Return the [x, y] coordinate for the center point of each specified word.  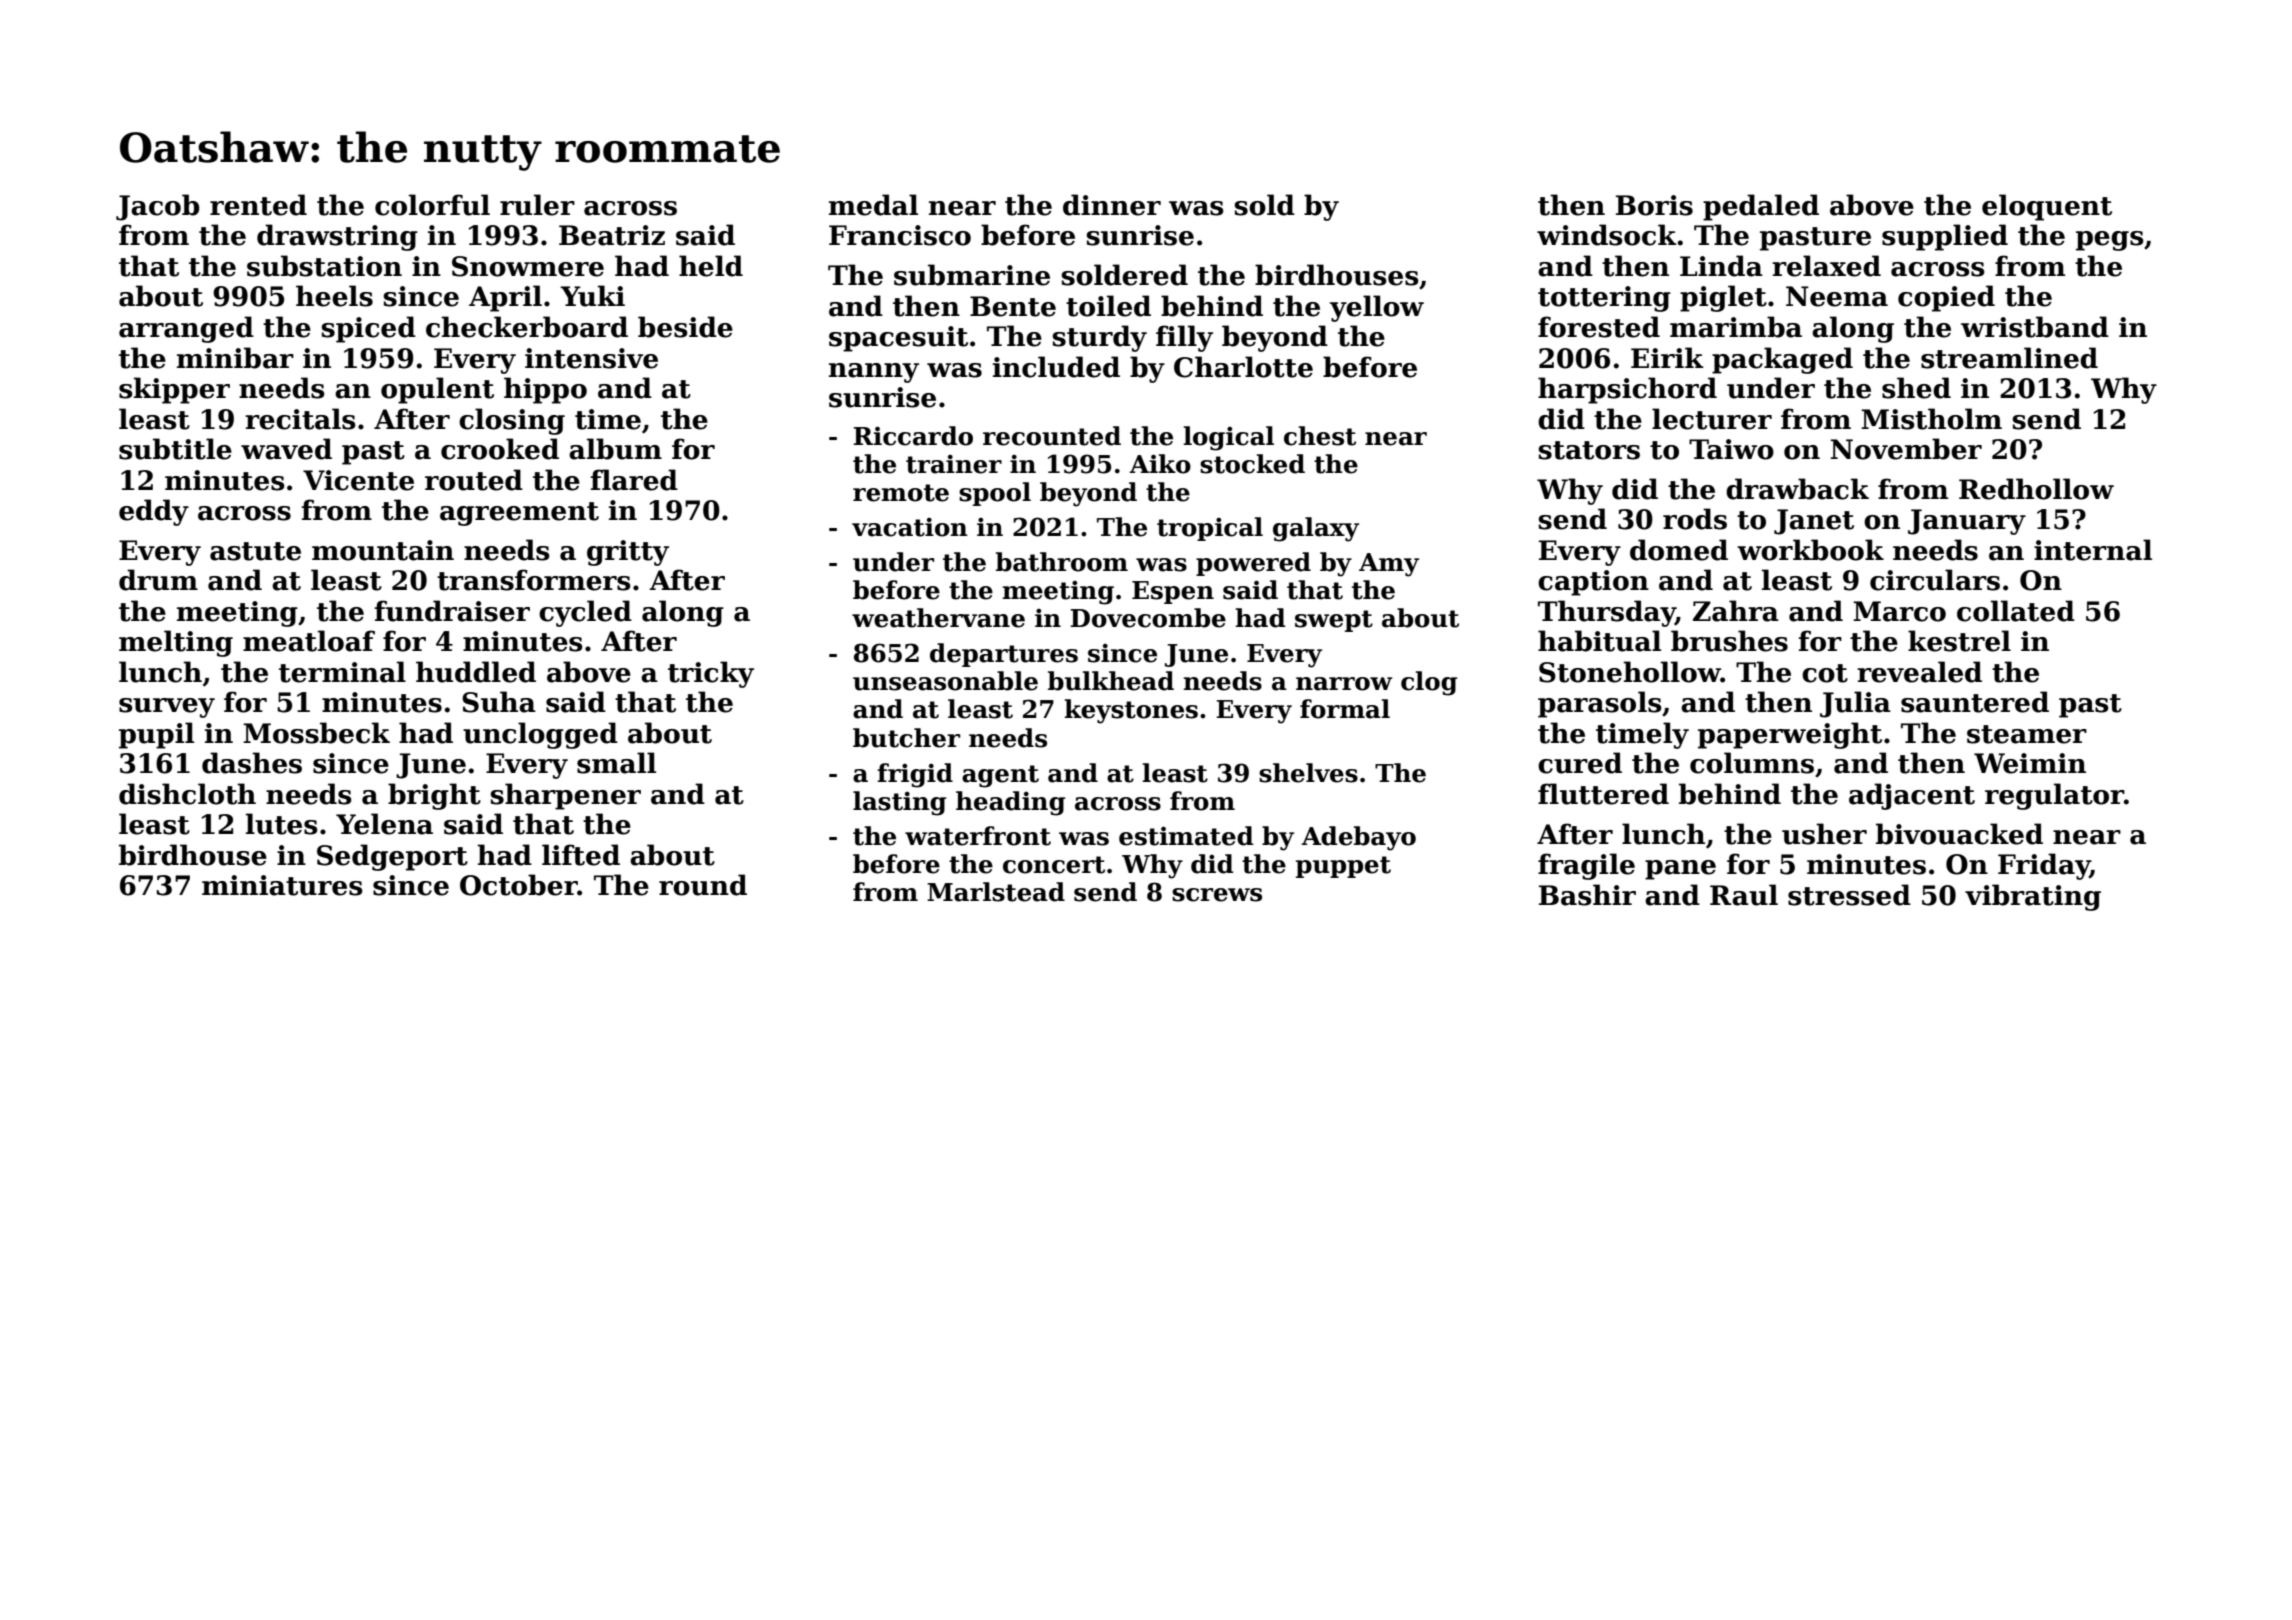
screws [1217, 895]
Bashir [1587, 895]
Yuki [592, 296]
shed [1916, 388]
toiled [1108, 306]
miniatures [282, 885]
